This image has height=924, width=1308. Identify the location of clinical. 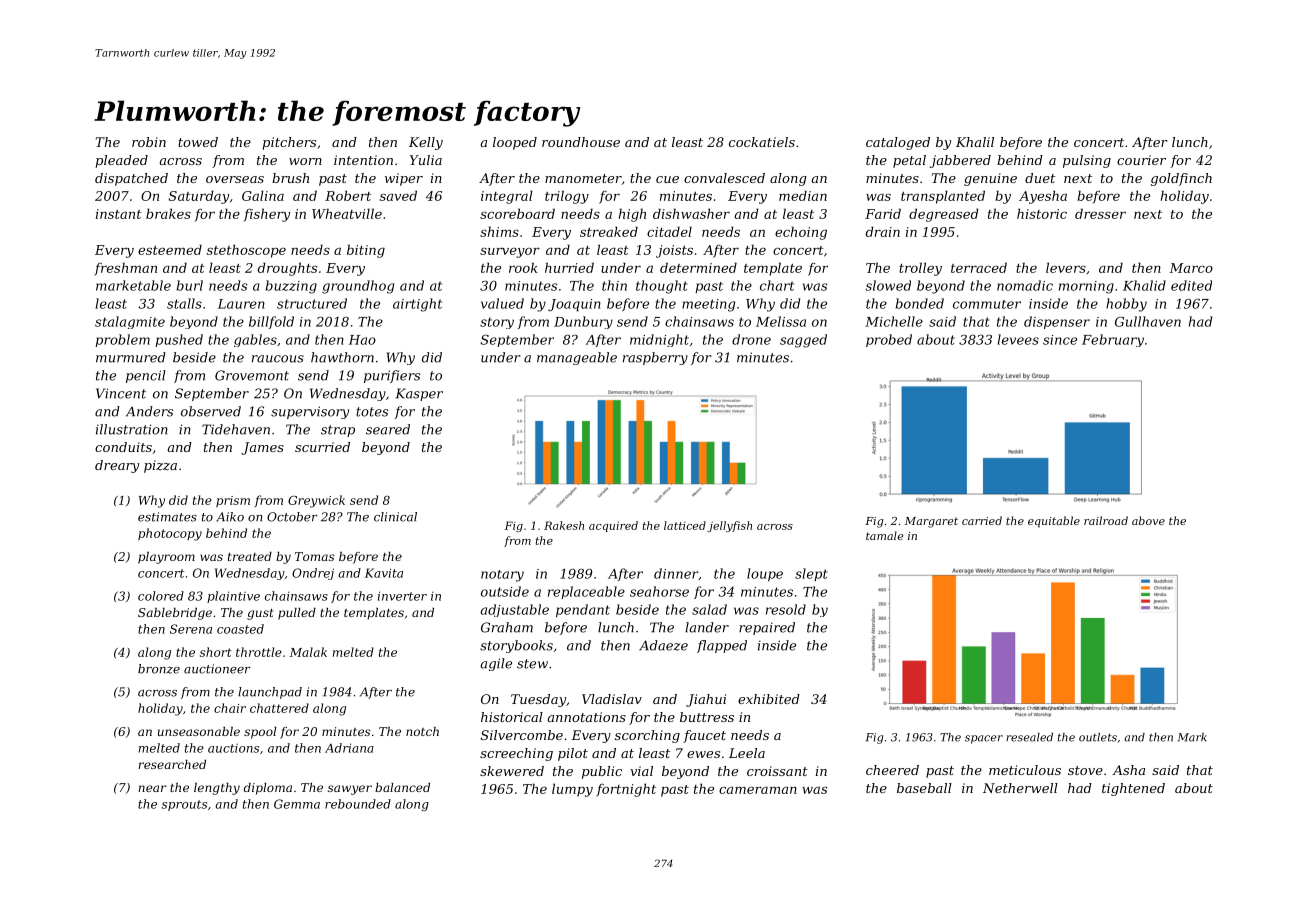
(395, 517).
